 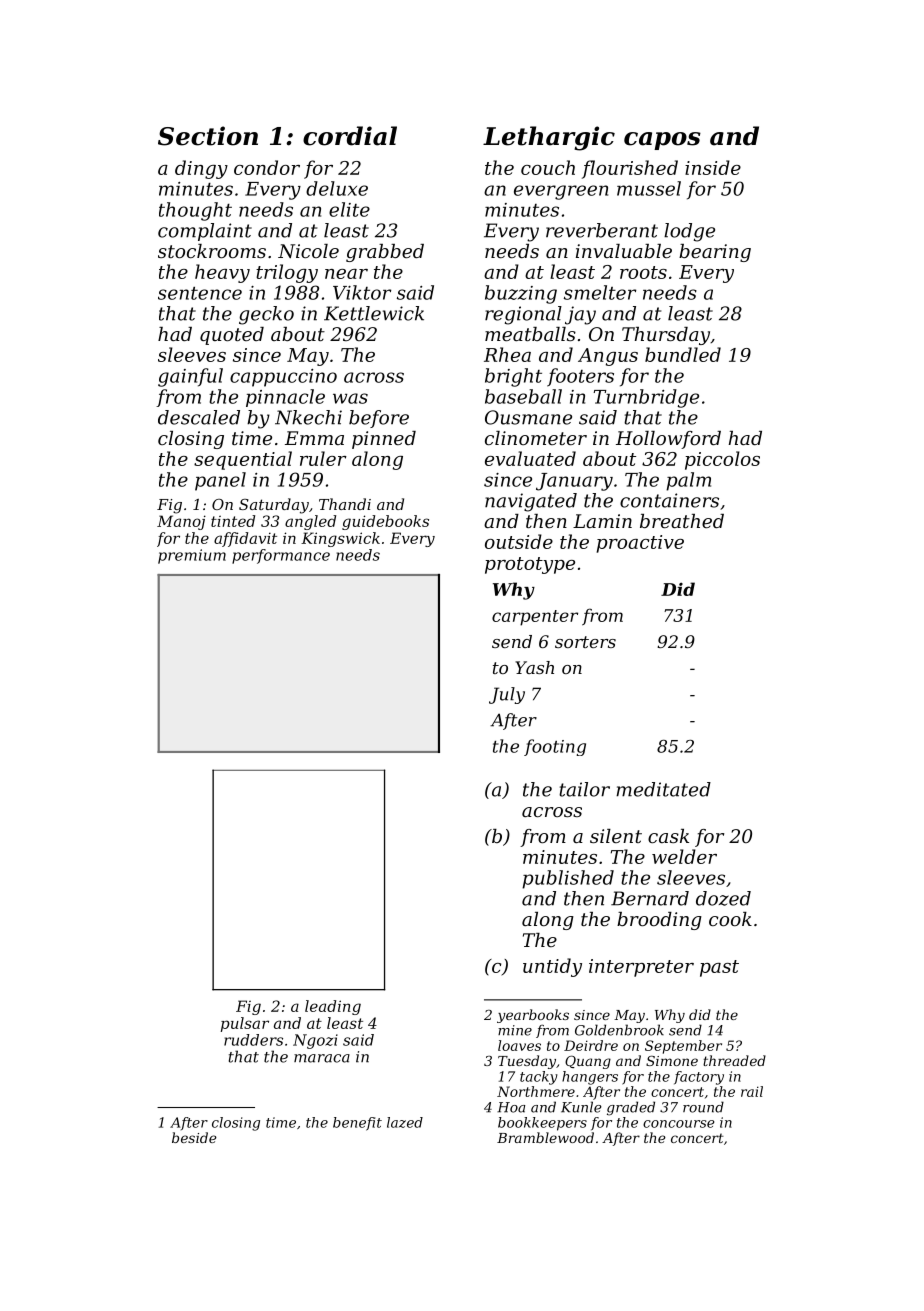 What do you see at coordinates (349, 209) in the screenshot?
I see `elite` at bounding box center [349, 209].
